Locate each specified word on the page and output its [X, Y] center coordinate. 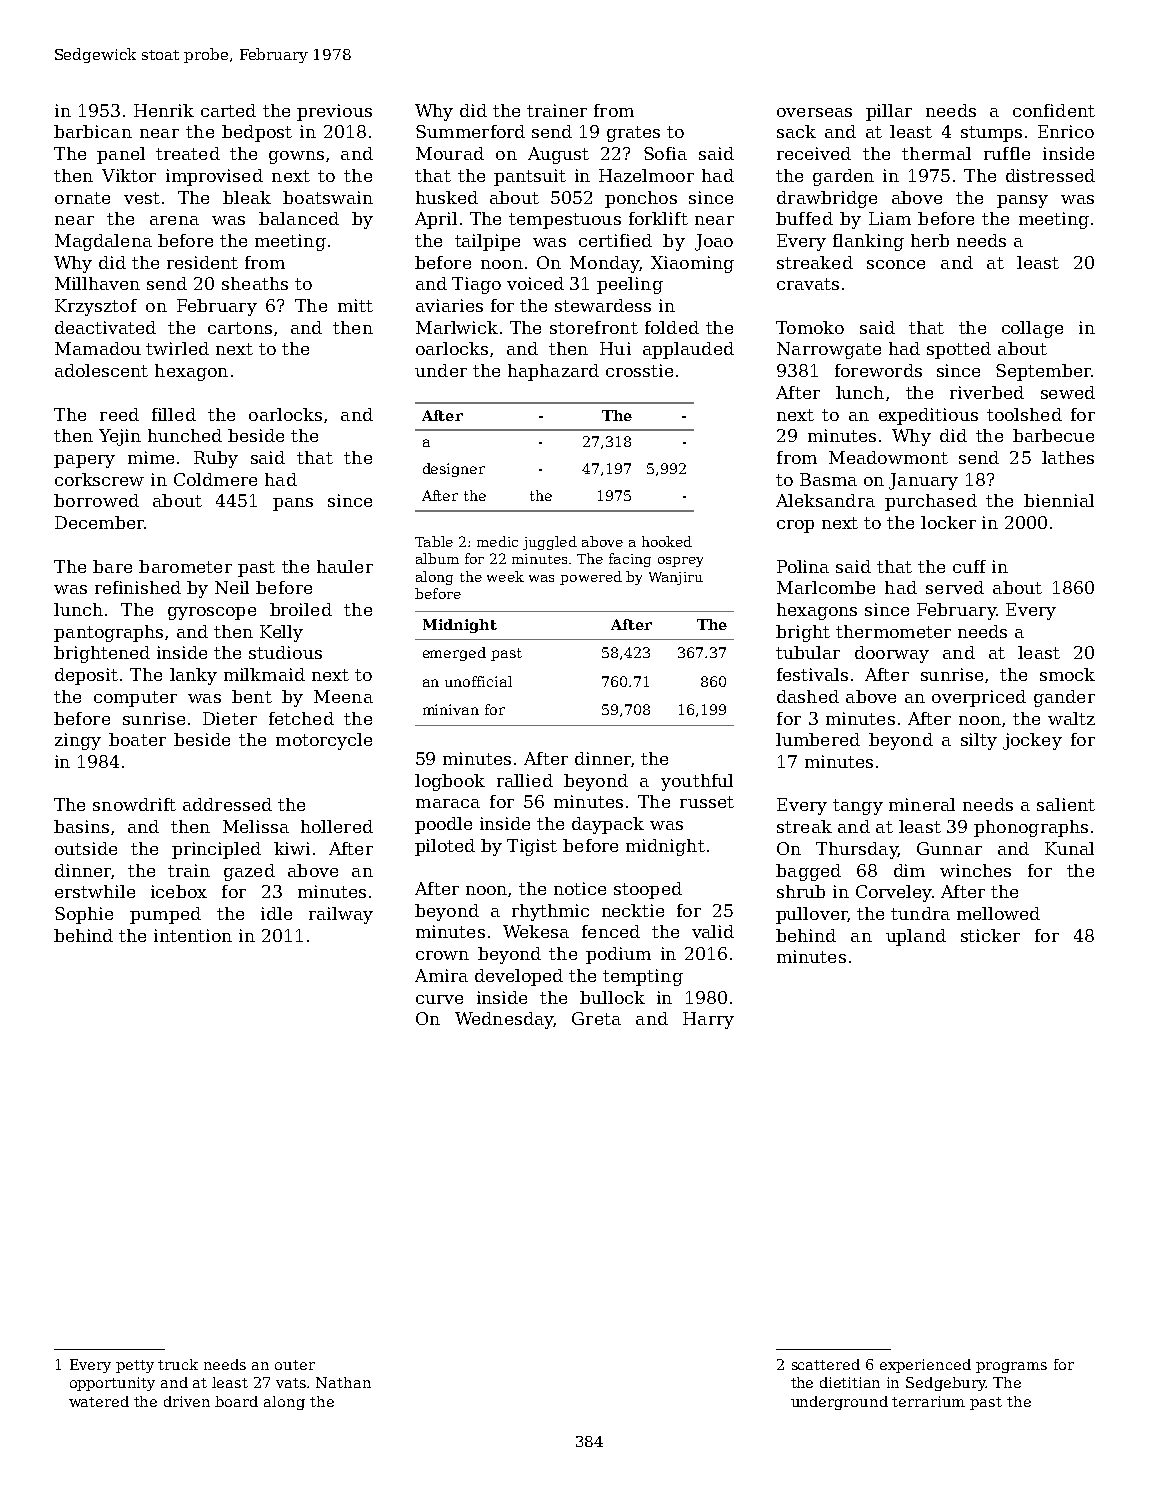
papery [84, 461]
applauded [688, 350]
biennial [1059, 500]
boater [137, 739]
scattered [826, 1364]
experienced [925, 1366]
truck [178, 1364]
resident [202, 262]
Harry [708, 1020]
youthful [697, 782]
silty [979, 741]
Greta [596, 1018]
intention [193, 935]
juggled [550, 543]
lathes [1068, 457]
